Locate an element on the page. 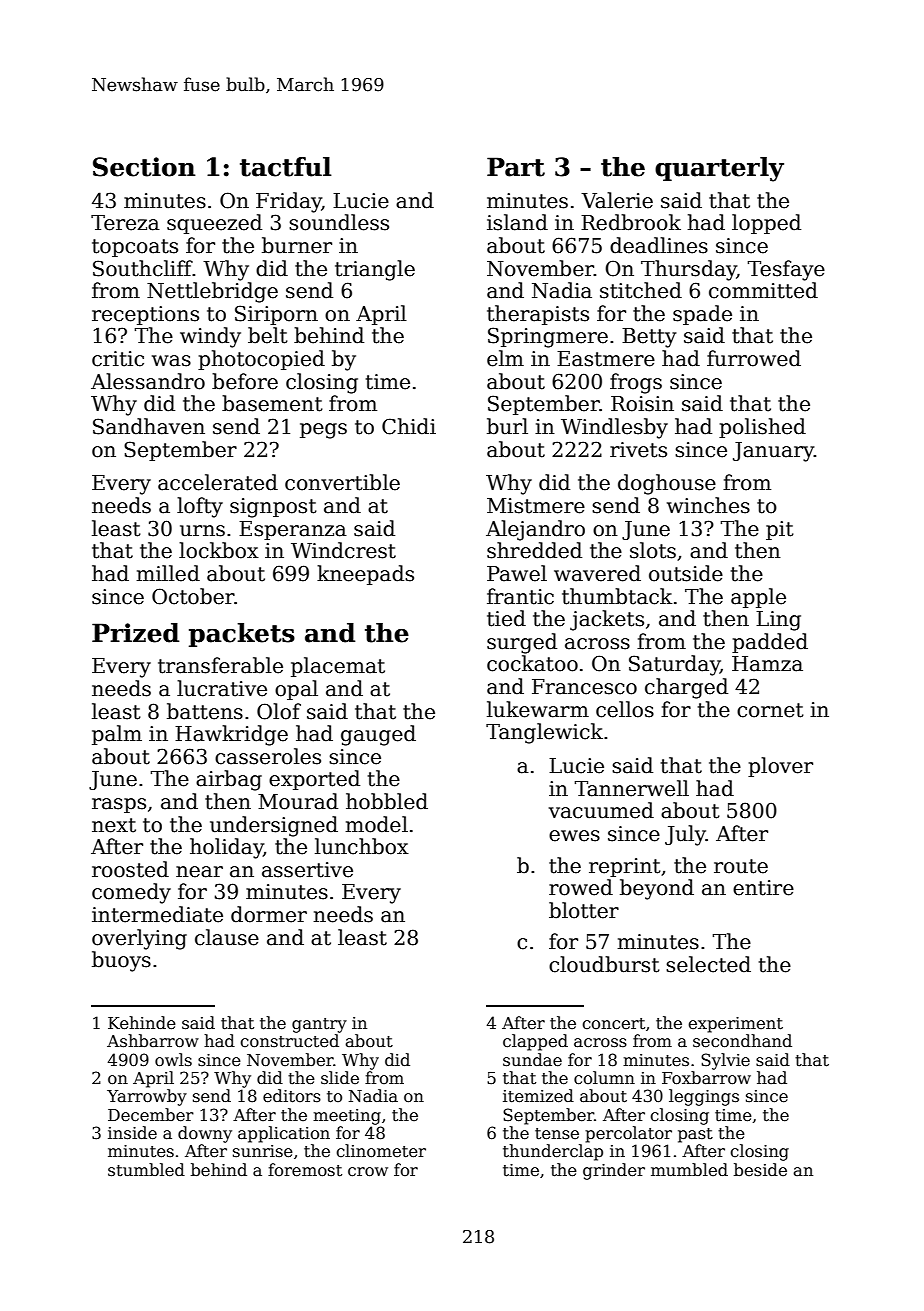 The height and width of the page is (1311, 924). pit is located at coordinates (780, 530).
